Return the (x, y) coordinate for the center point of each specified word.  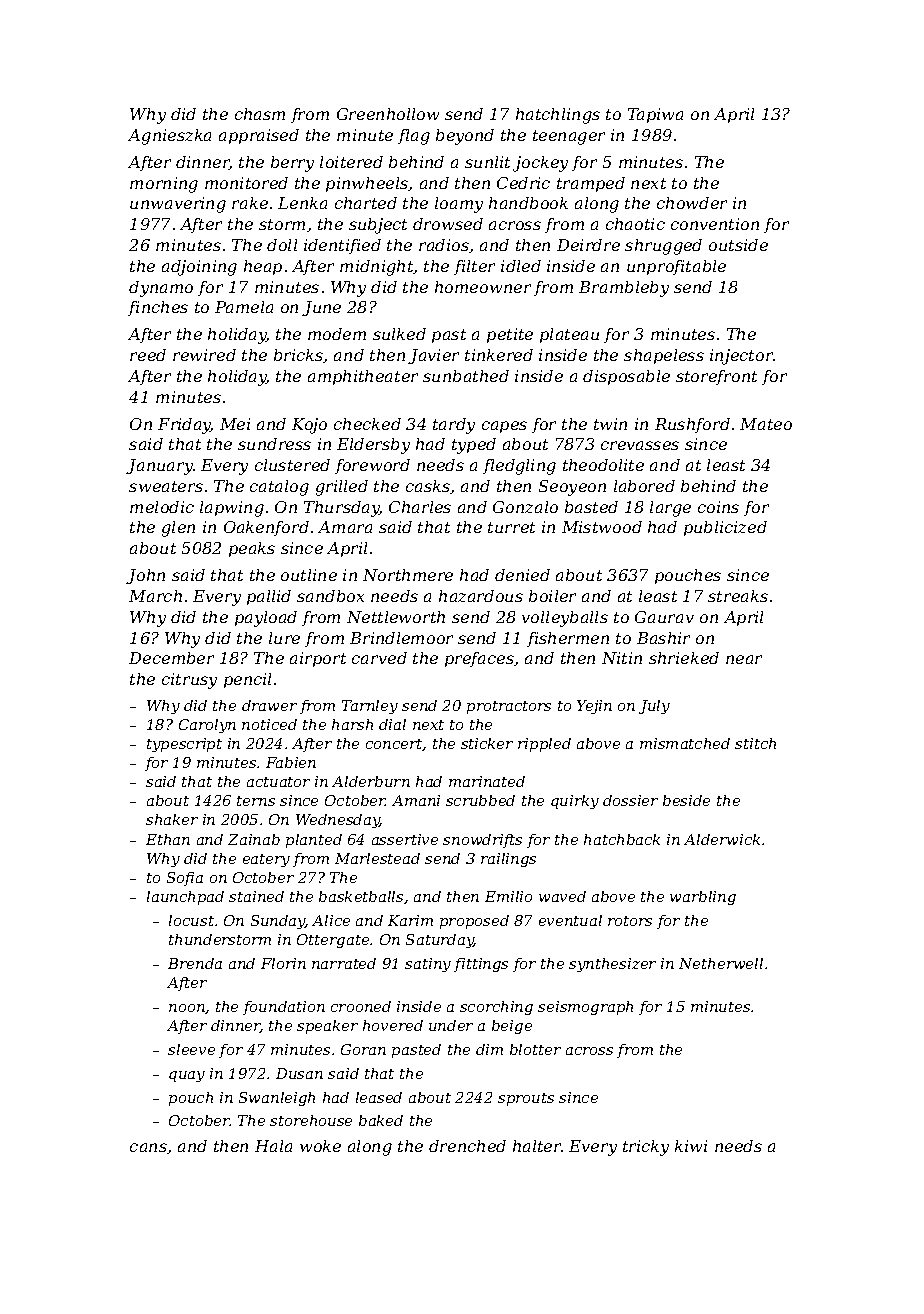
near (744, 659)
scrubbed (480, 800)
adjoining (199, 268)
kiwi (691, 1146)
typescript (184, 745)
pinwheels (367, 184)
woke (320, 1146)
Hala (273, 1146)
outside (738, 245)
